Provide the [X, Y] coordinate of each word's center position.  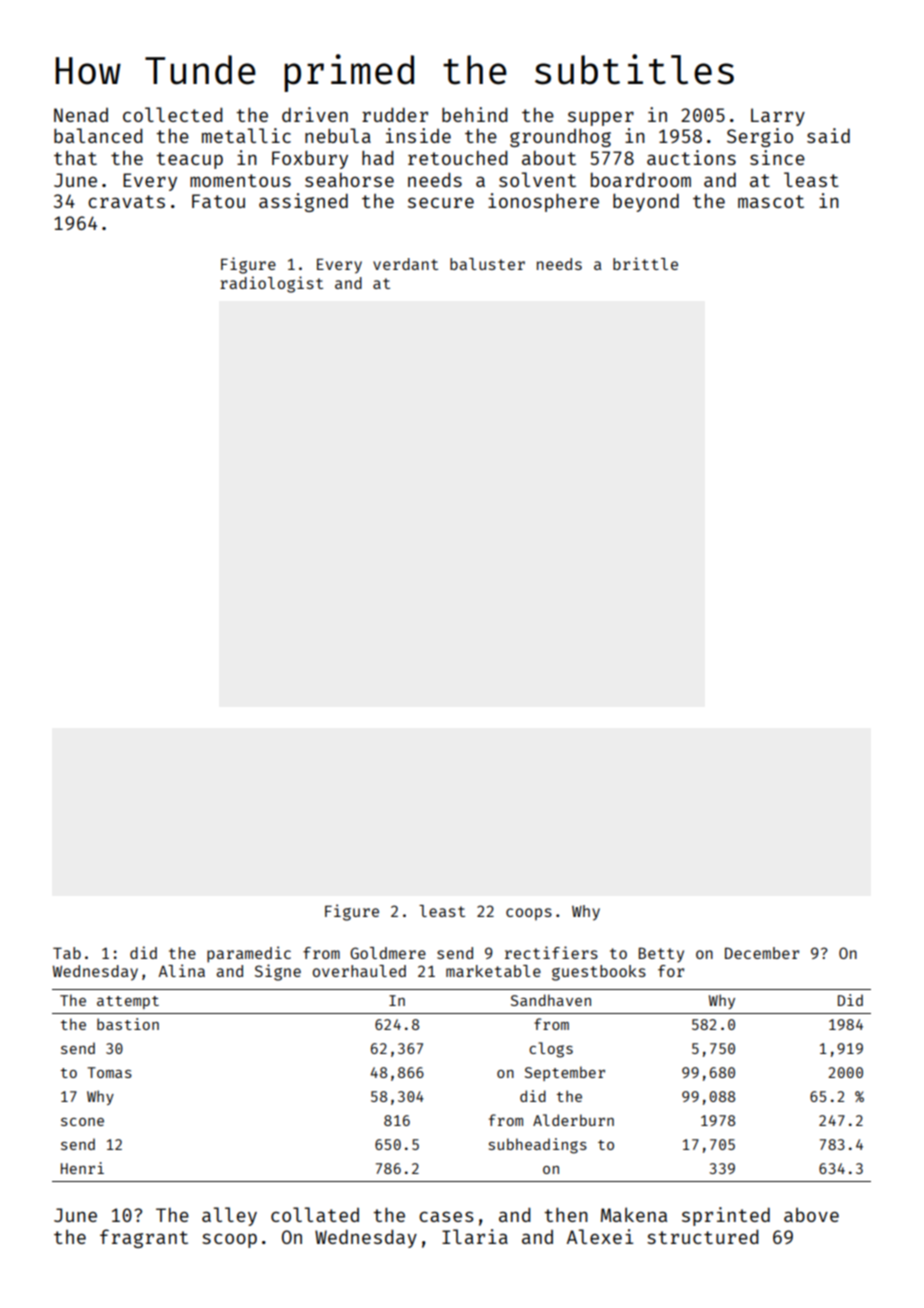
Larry [778, 117]
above [811, 1215]
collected [173, 114]
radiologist [271, 284]
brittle [645, 263]
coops [529, 914]
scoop [229, 1240]
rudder [395, 114]
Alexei [600, 1236]
